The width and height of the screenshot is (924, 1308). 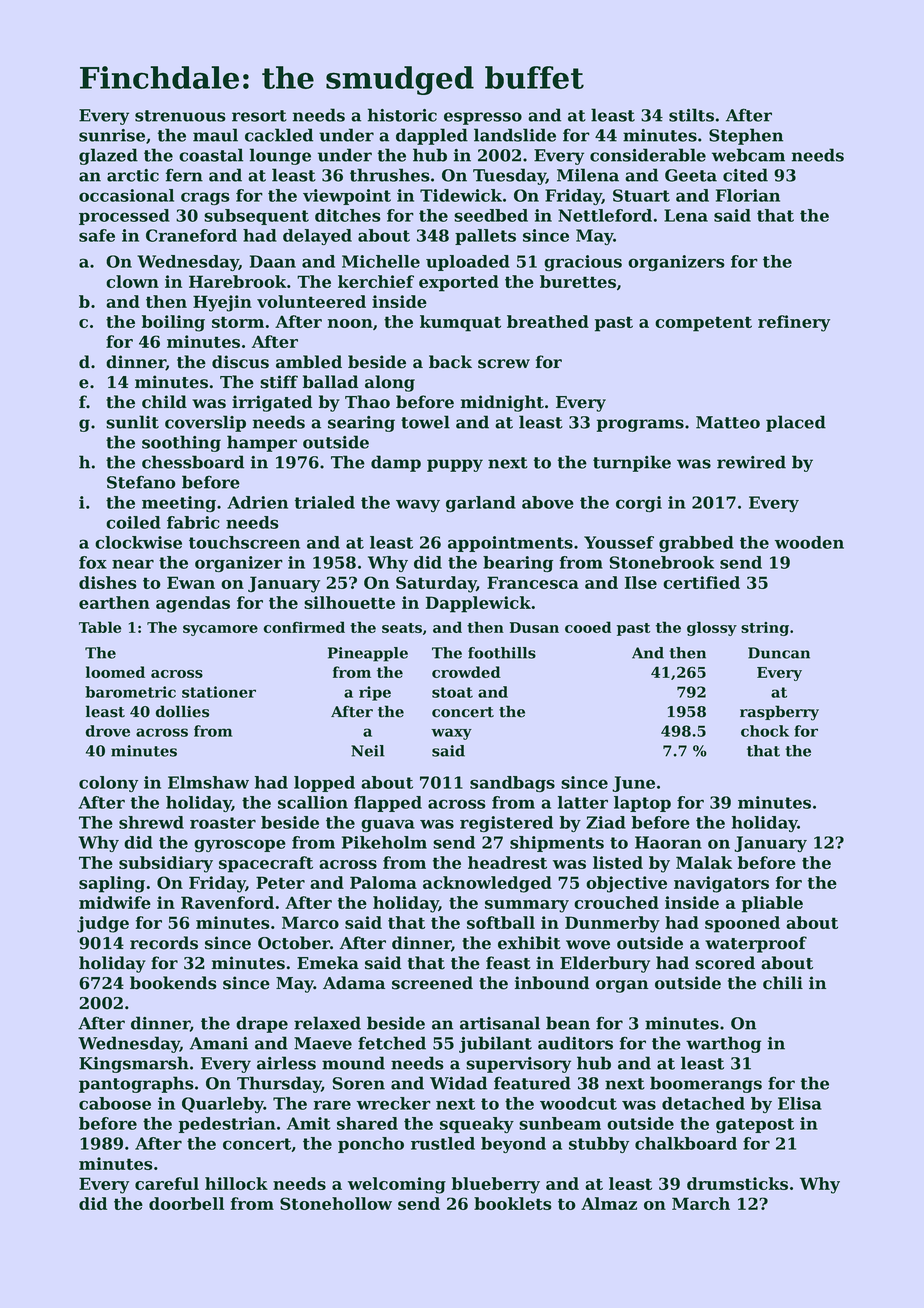 What do you see at coordinates (324, 784) in the screenshot?
I see `lopped` at bounding box center [324, 784].
